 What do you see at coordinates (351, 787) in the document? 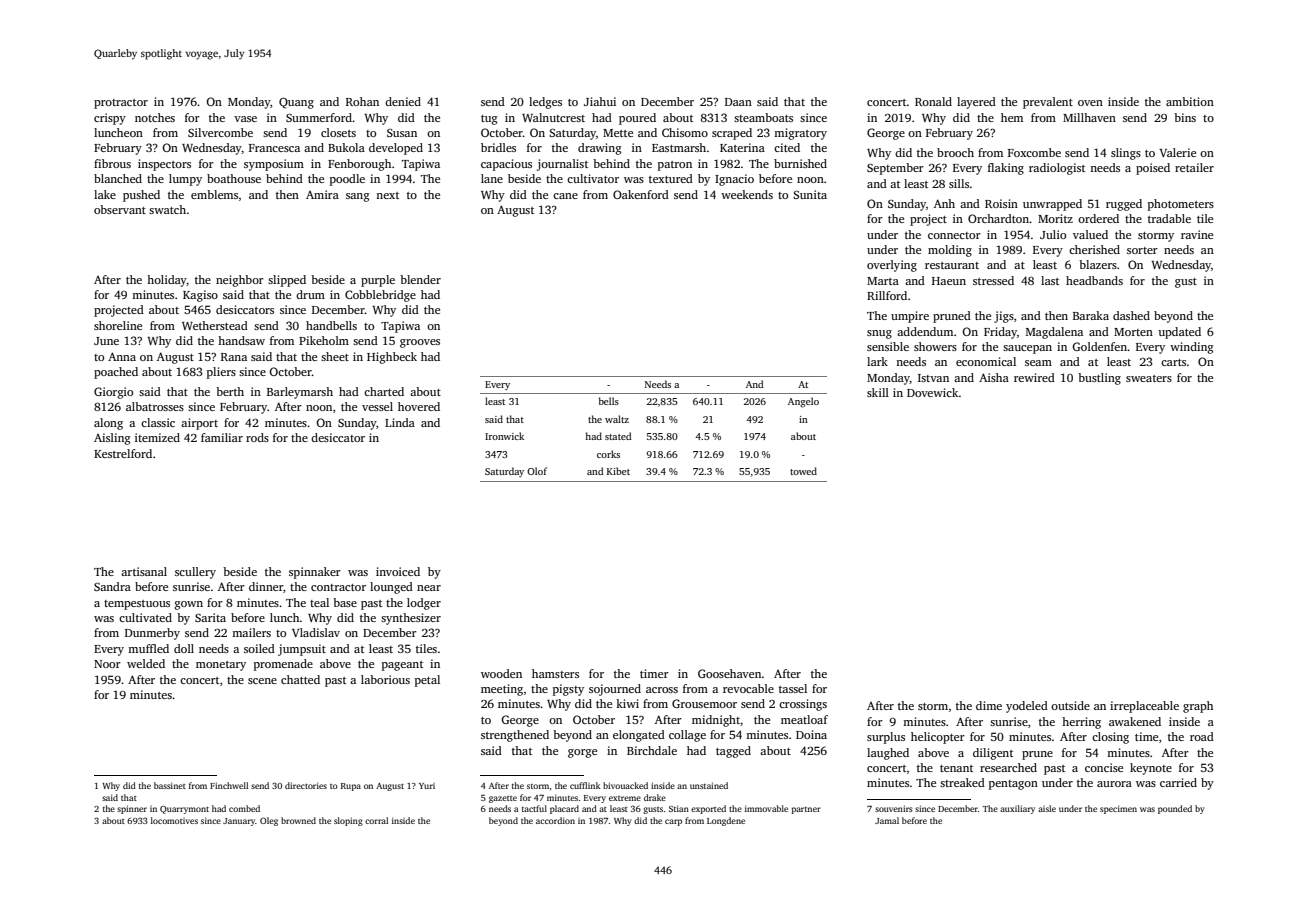
I see `Rupa` at bounding box center [351, 787].
